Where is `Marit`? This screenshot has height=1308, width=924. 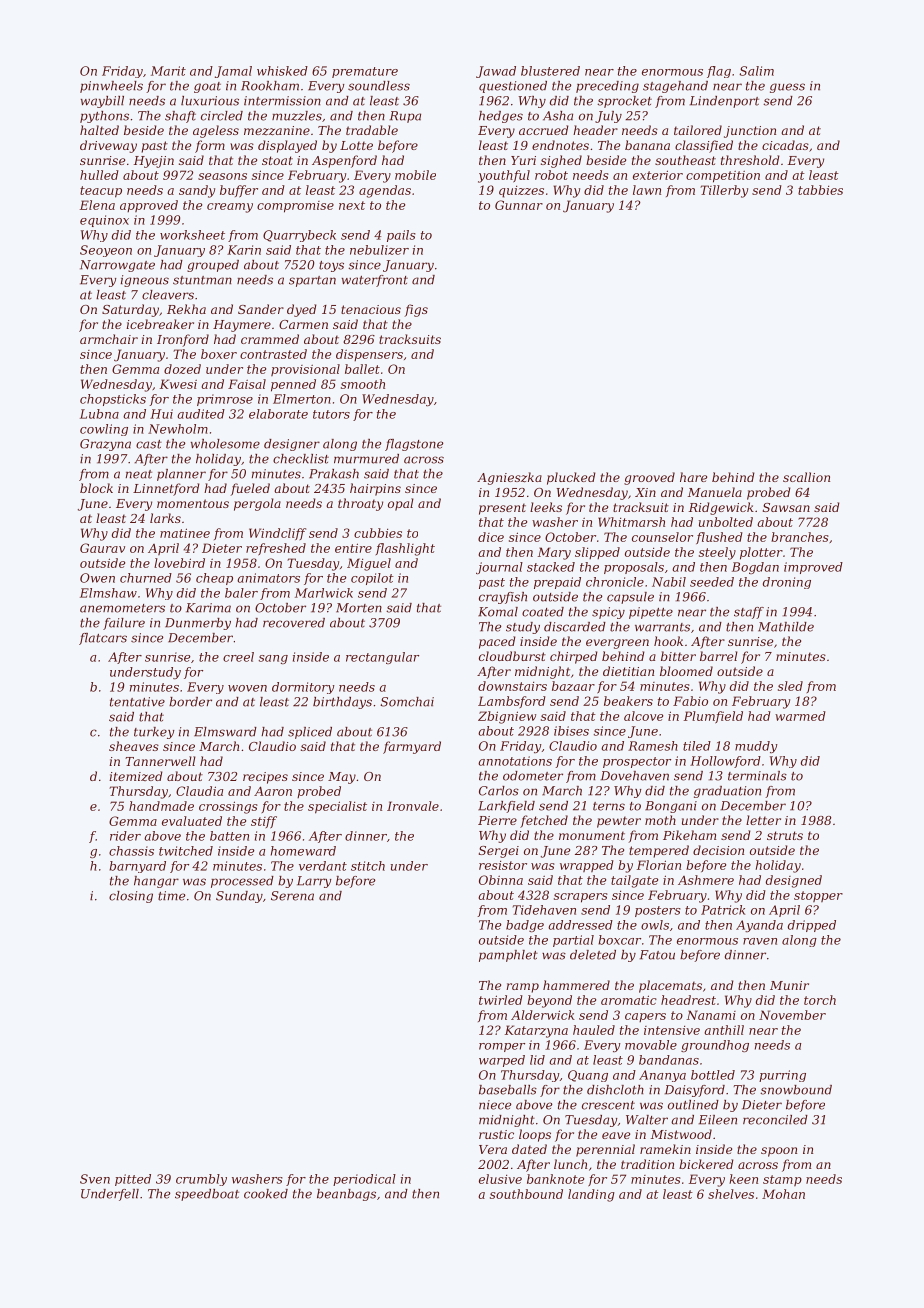 Marit is located at coordinates (168, 71).
